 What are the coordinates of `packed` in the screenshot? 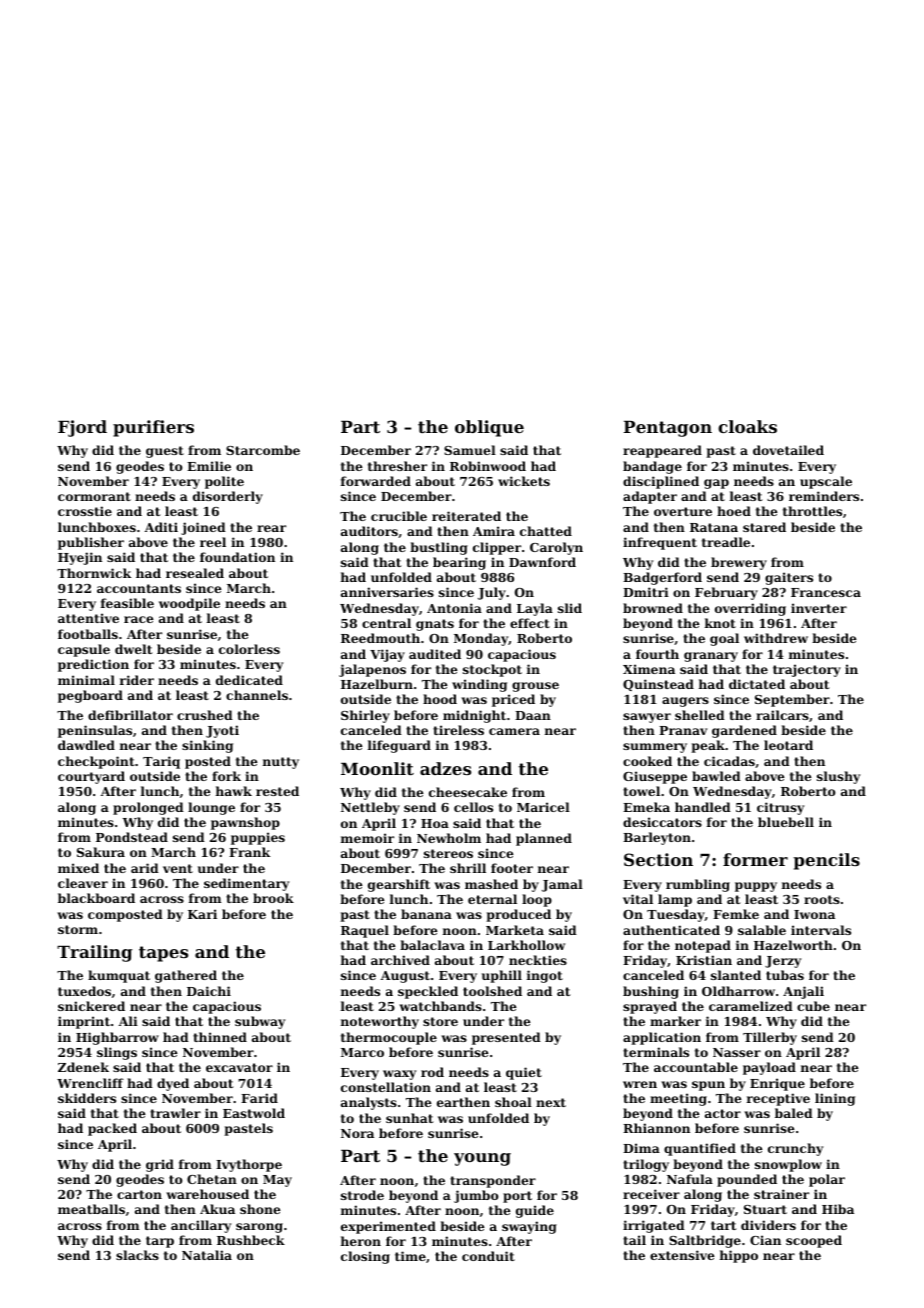 It's located at (112, 1129).
